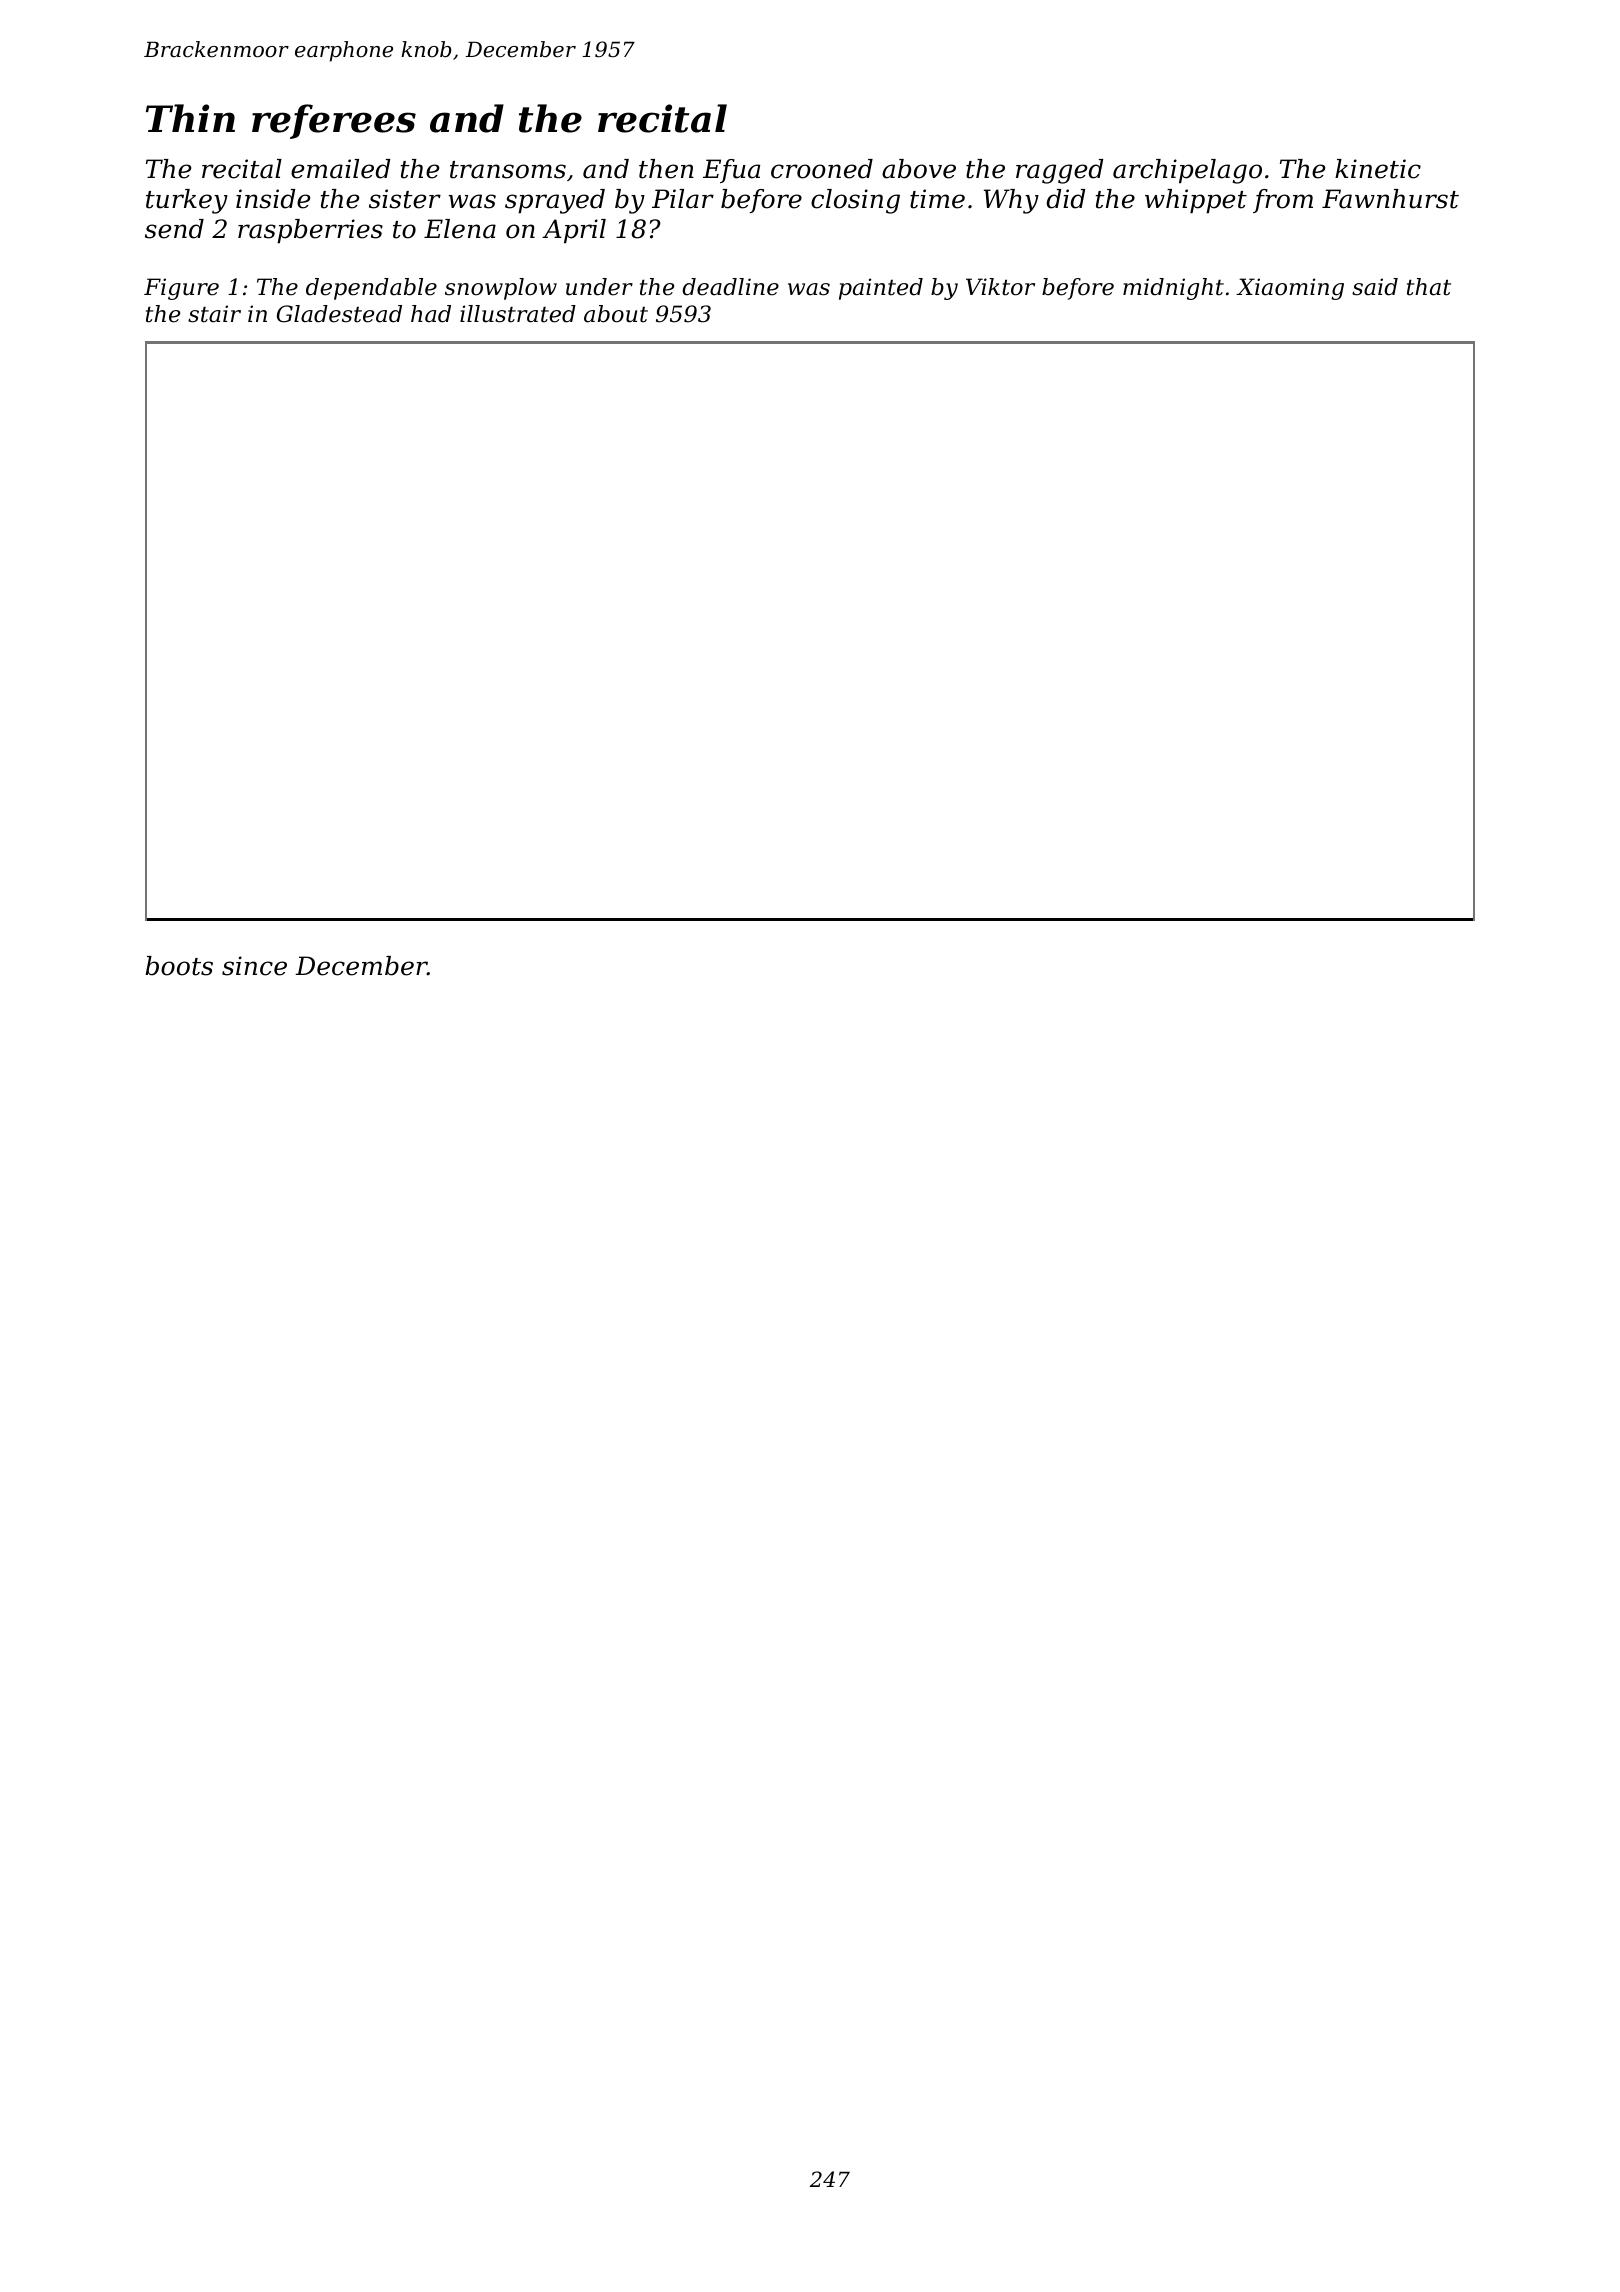 The image size is (1620, 2292). Describe the element at coordinates (666, 169) in the screenshot. I see `then` at that location.
